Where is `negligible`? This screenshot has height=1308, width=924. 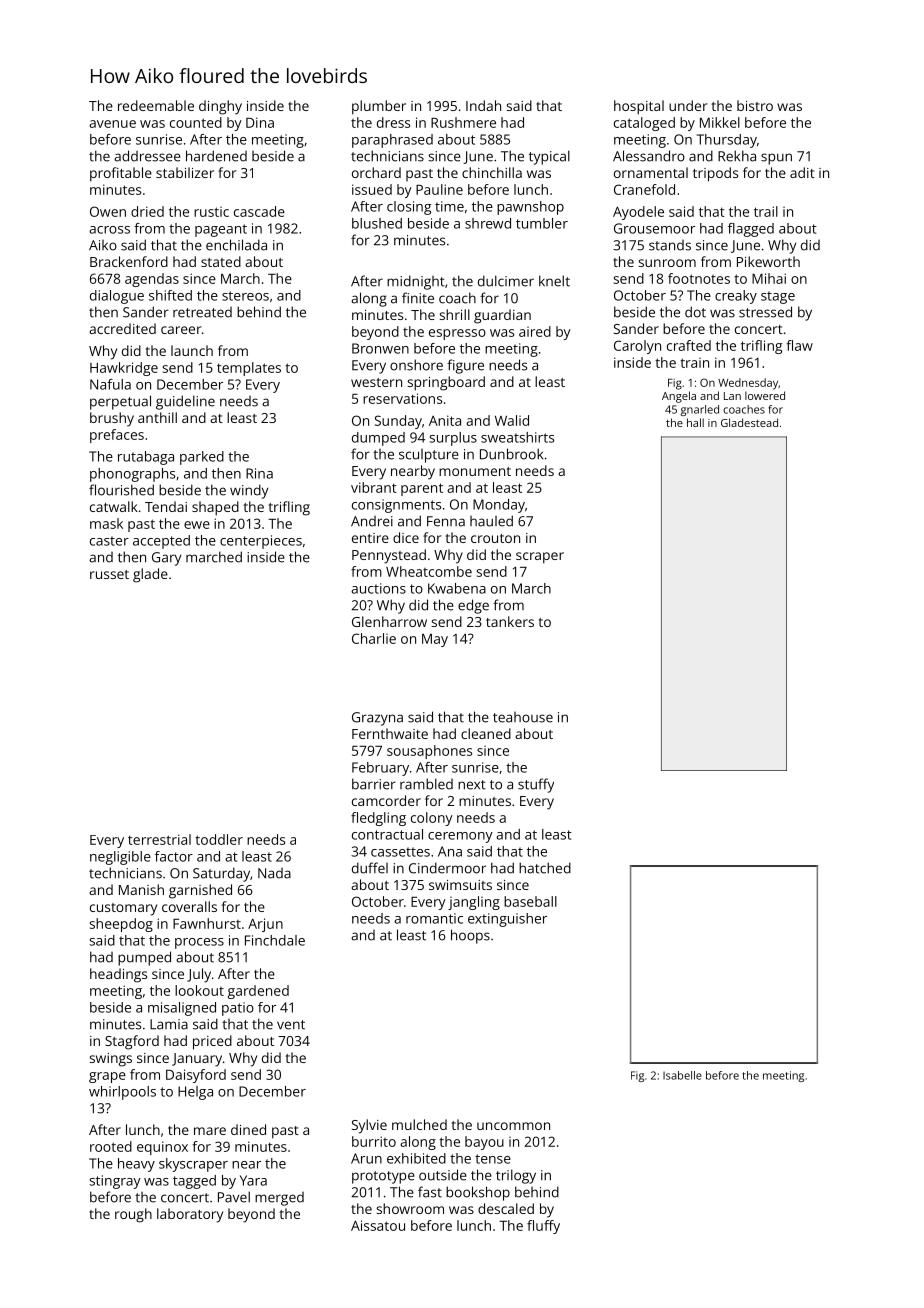
negligible is located at coordinates (120, 858).
